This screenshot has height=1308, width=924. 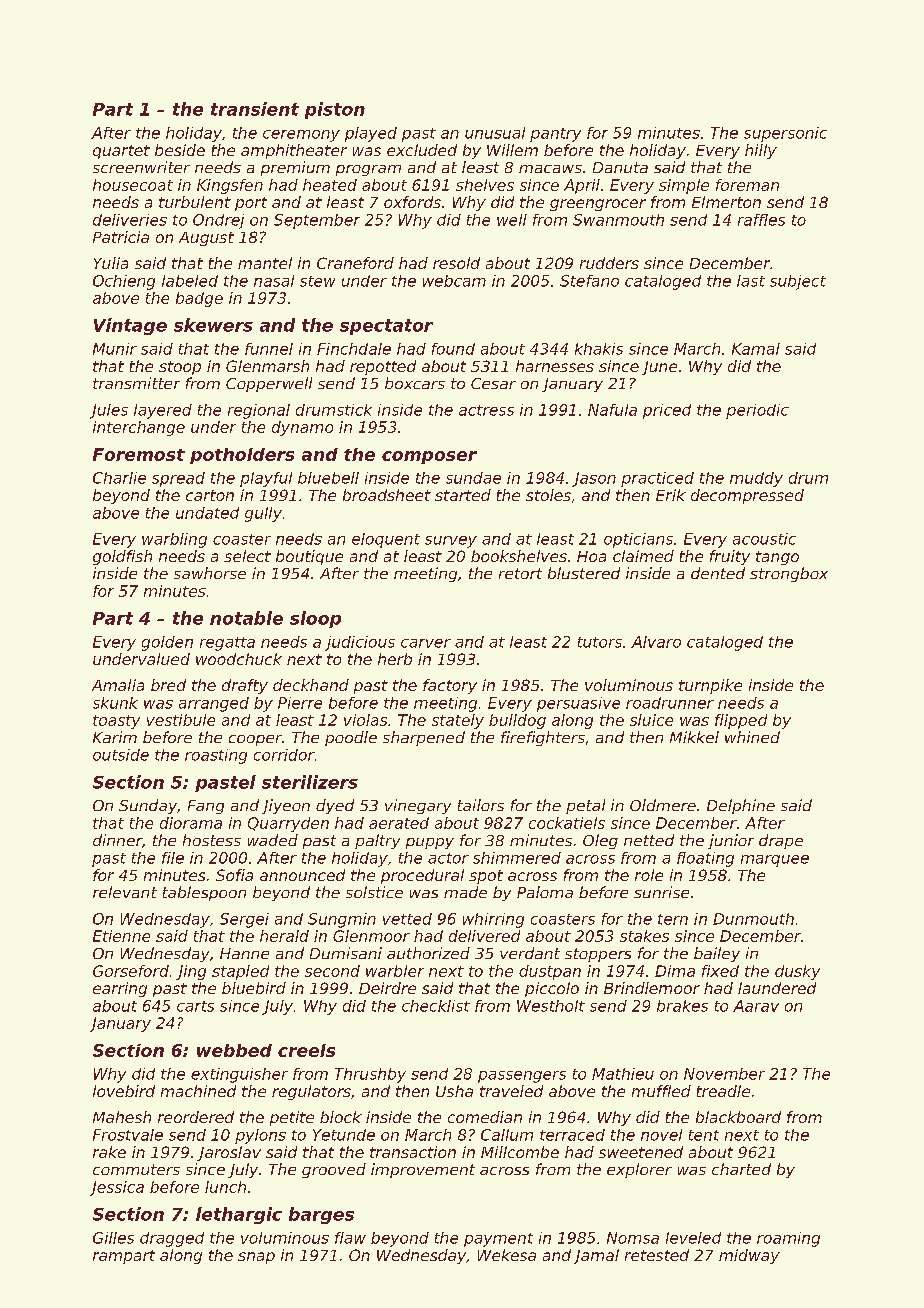 I want to click on Fang, so click(x=206, y=807).
